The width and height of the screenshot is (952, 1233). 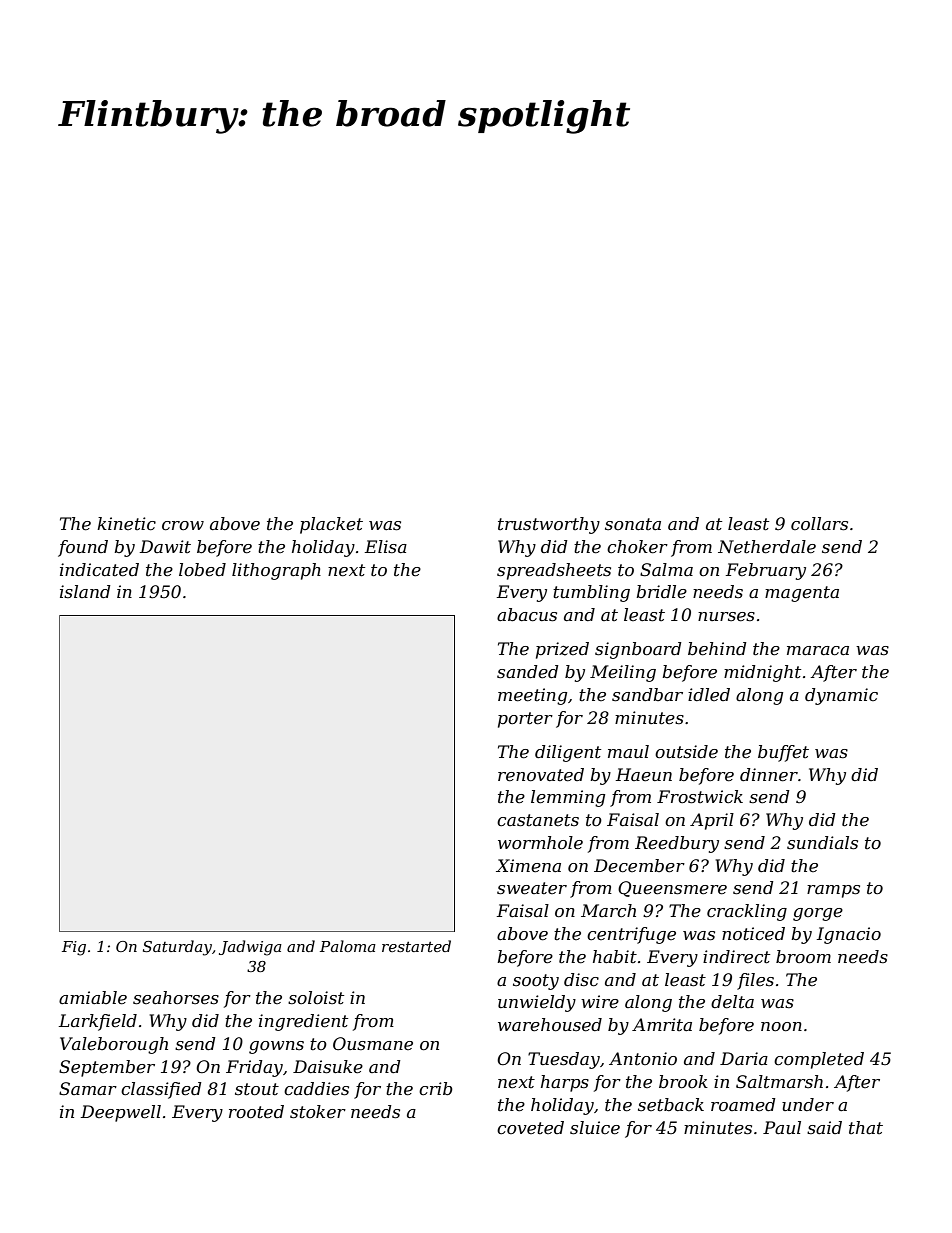 I want to click on Fig, so click(x=74, y=948).
